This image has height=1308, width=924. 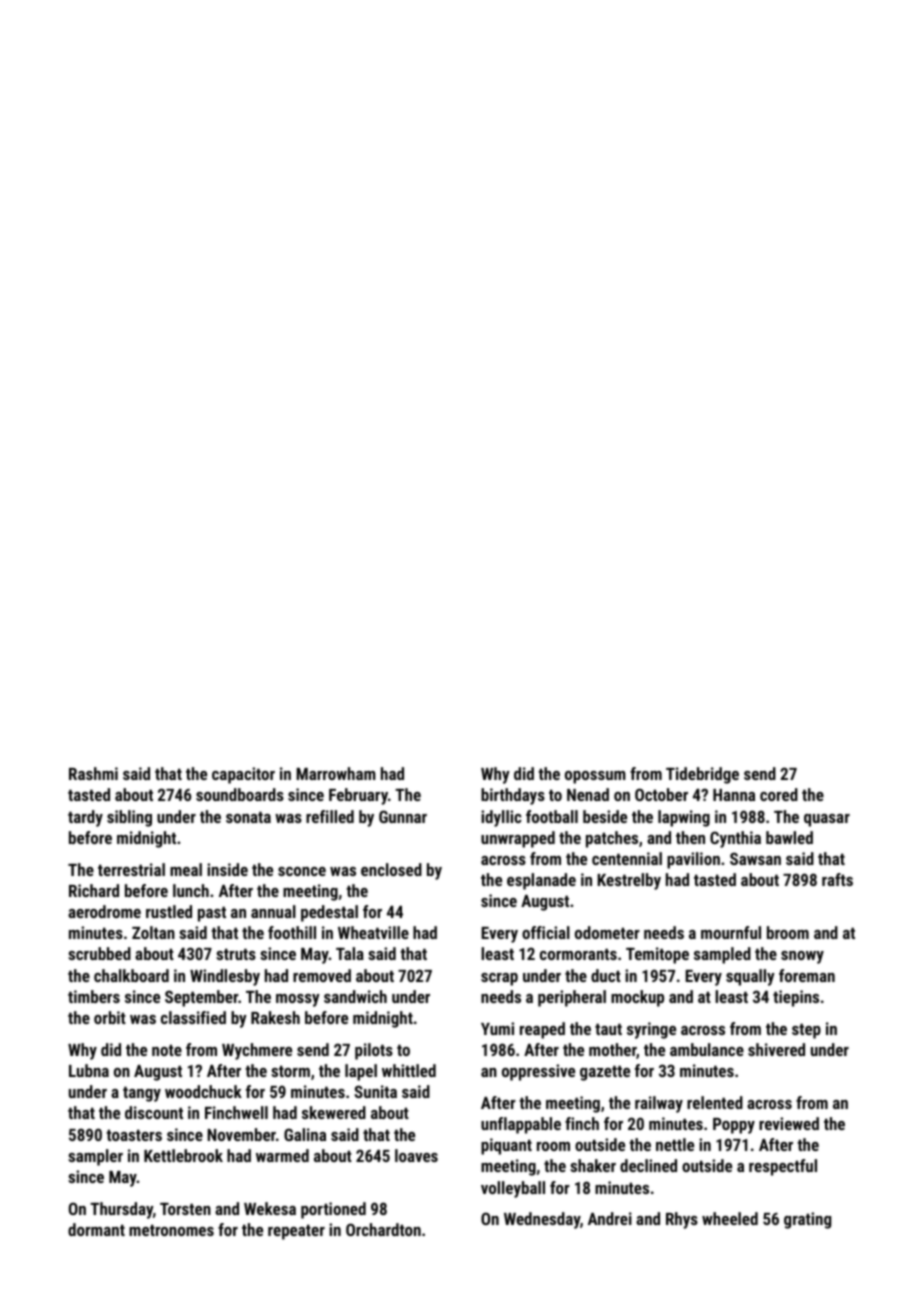 I want to click on Wekesa, so click(x=270, y=1208).
